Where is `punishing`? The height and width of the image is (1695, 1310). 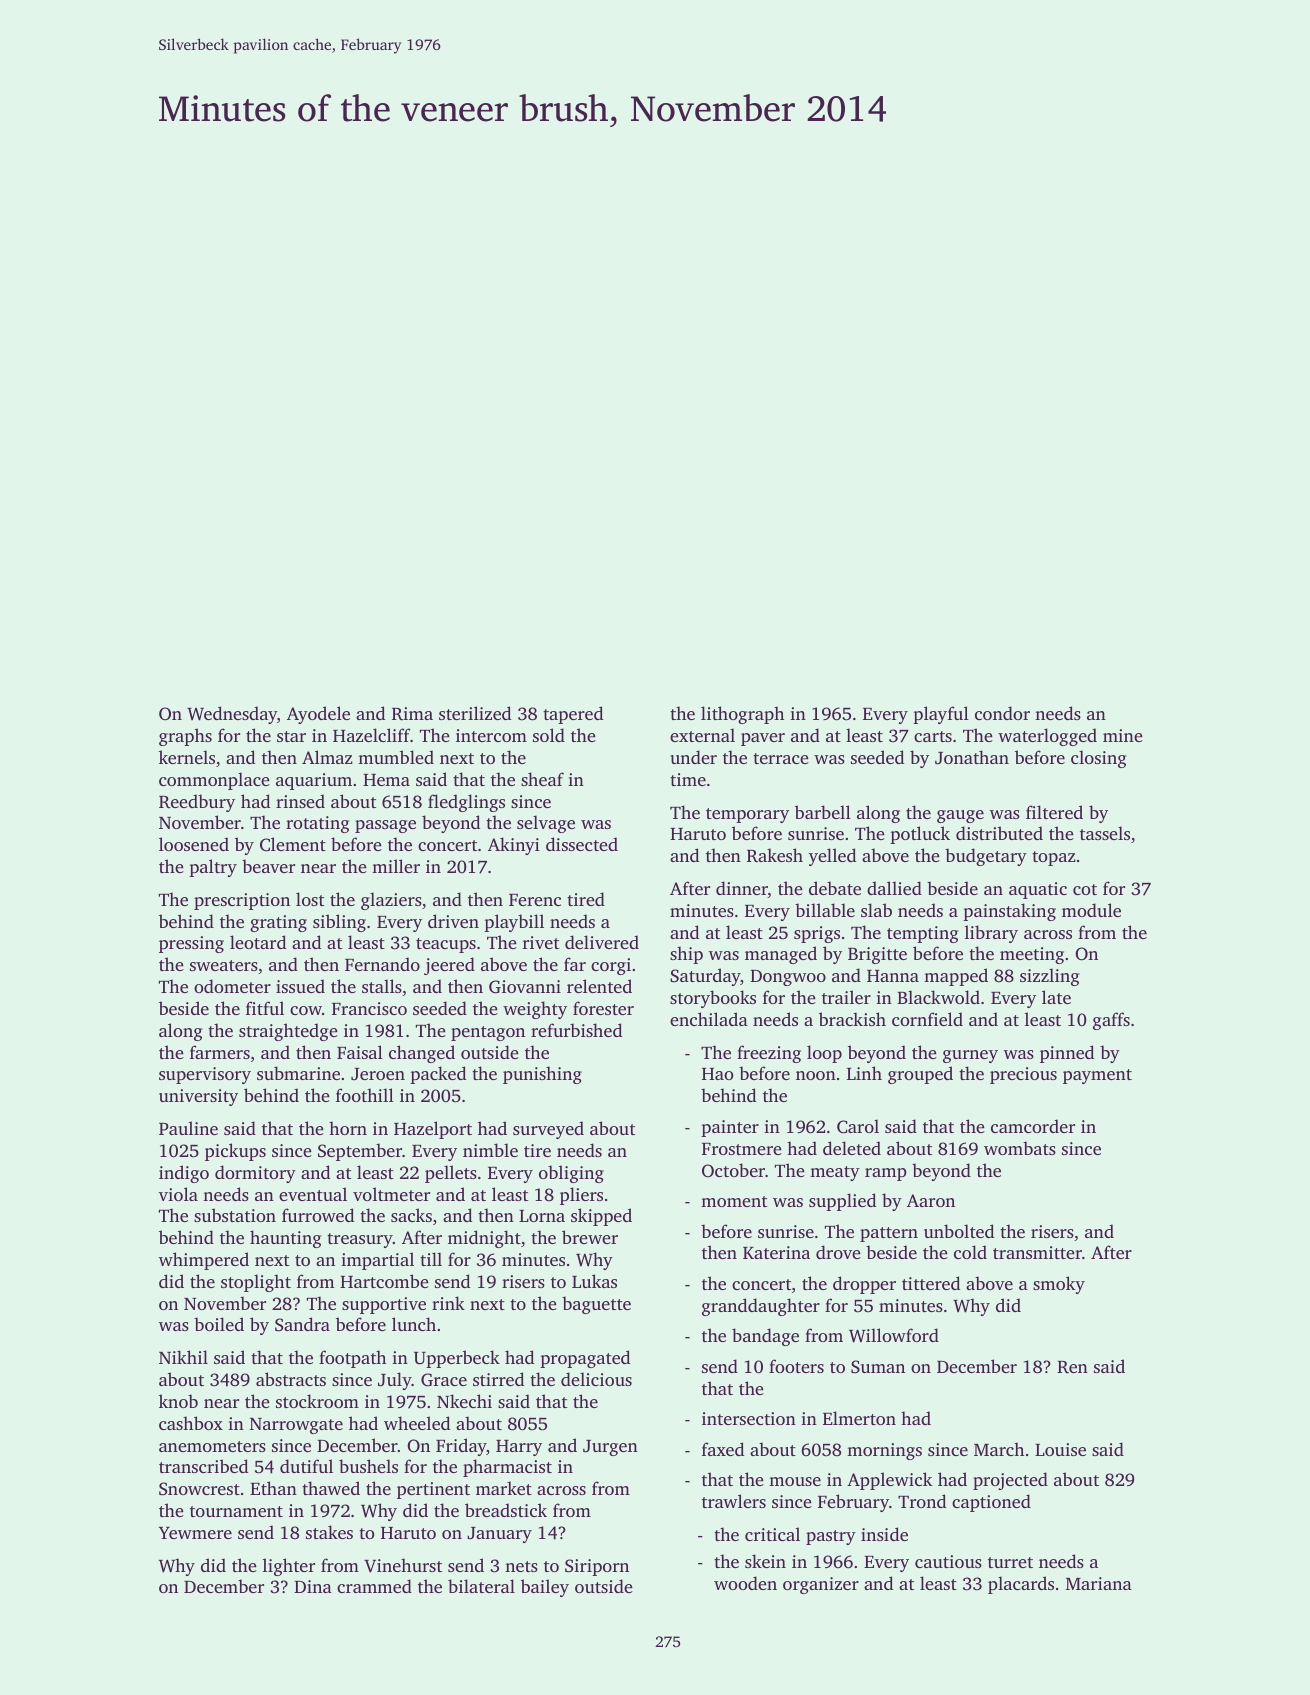
punishing is located at coordinates (542, 1075).
